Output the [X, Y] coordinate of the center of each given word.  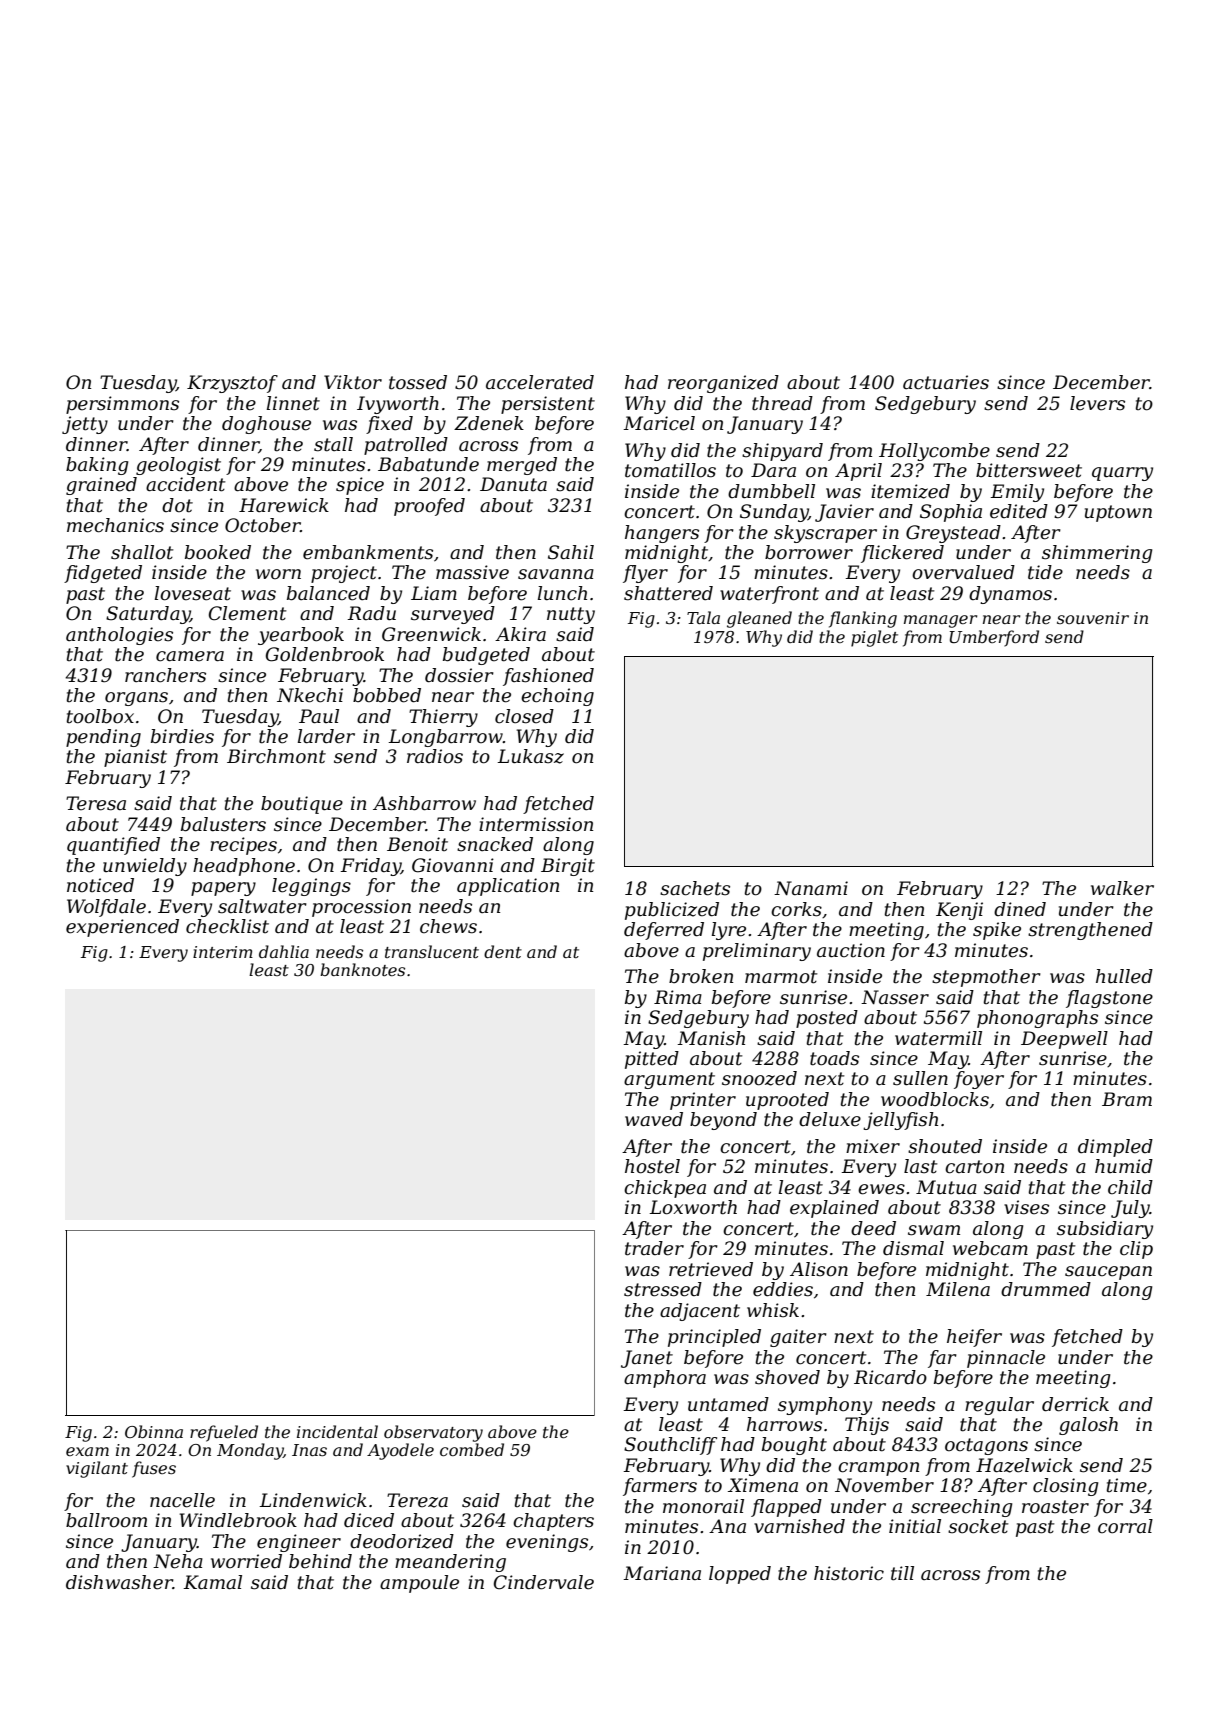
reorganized [723, 384]
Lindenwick [313, 1500]
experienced [122, 928]
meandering [450, 1563]
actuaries [946, 382]
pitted [652, 1060]
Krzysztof [232, 384]
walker [1122, 888]
